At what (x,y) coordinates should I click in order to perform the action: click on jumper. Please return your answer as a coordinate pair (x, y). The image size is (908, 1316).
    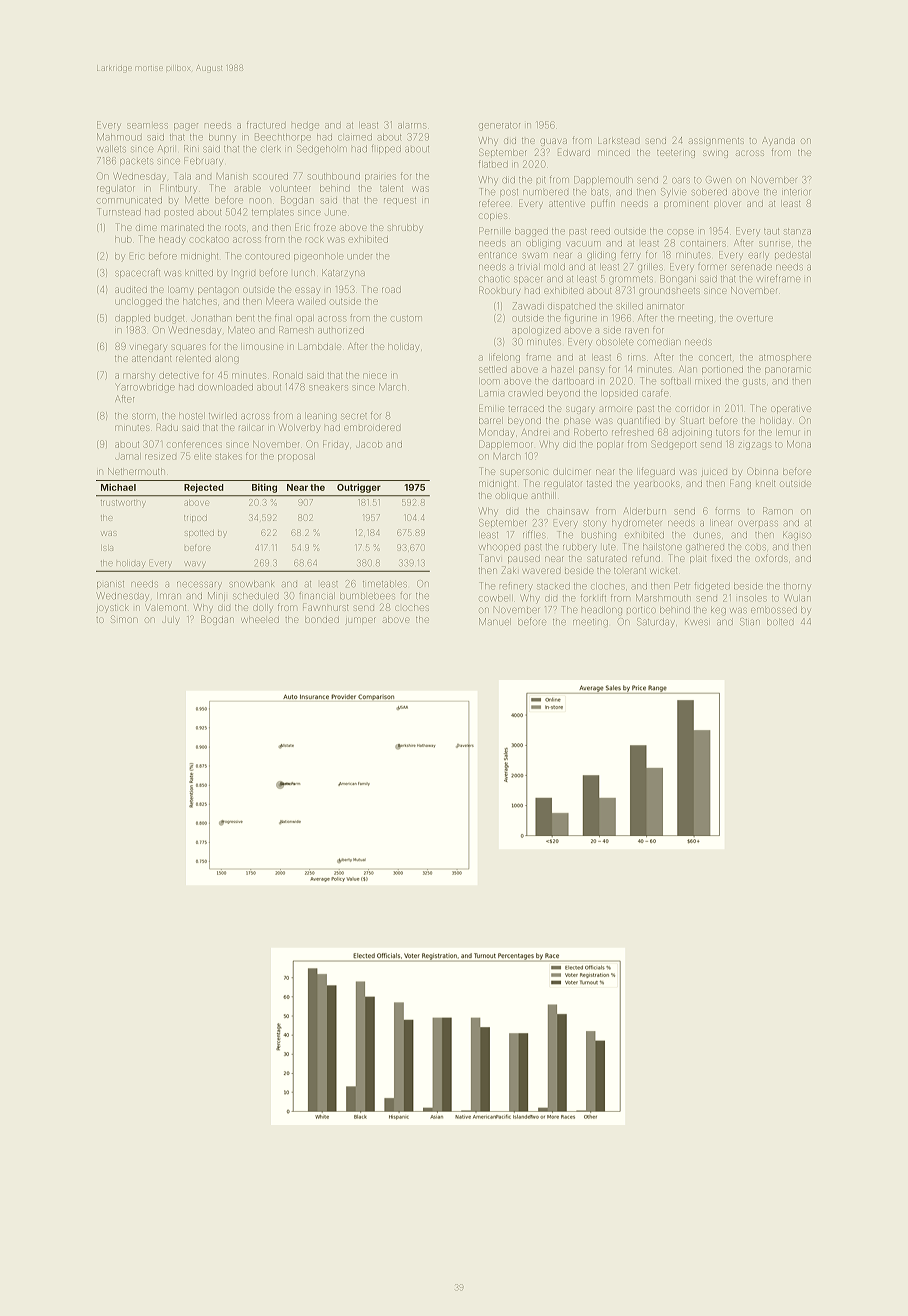
    Looking at the image, I should click on (360, 621).
